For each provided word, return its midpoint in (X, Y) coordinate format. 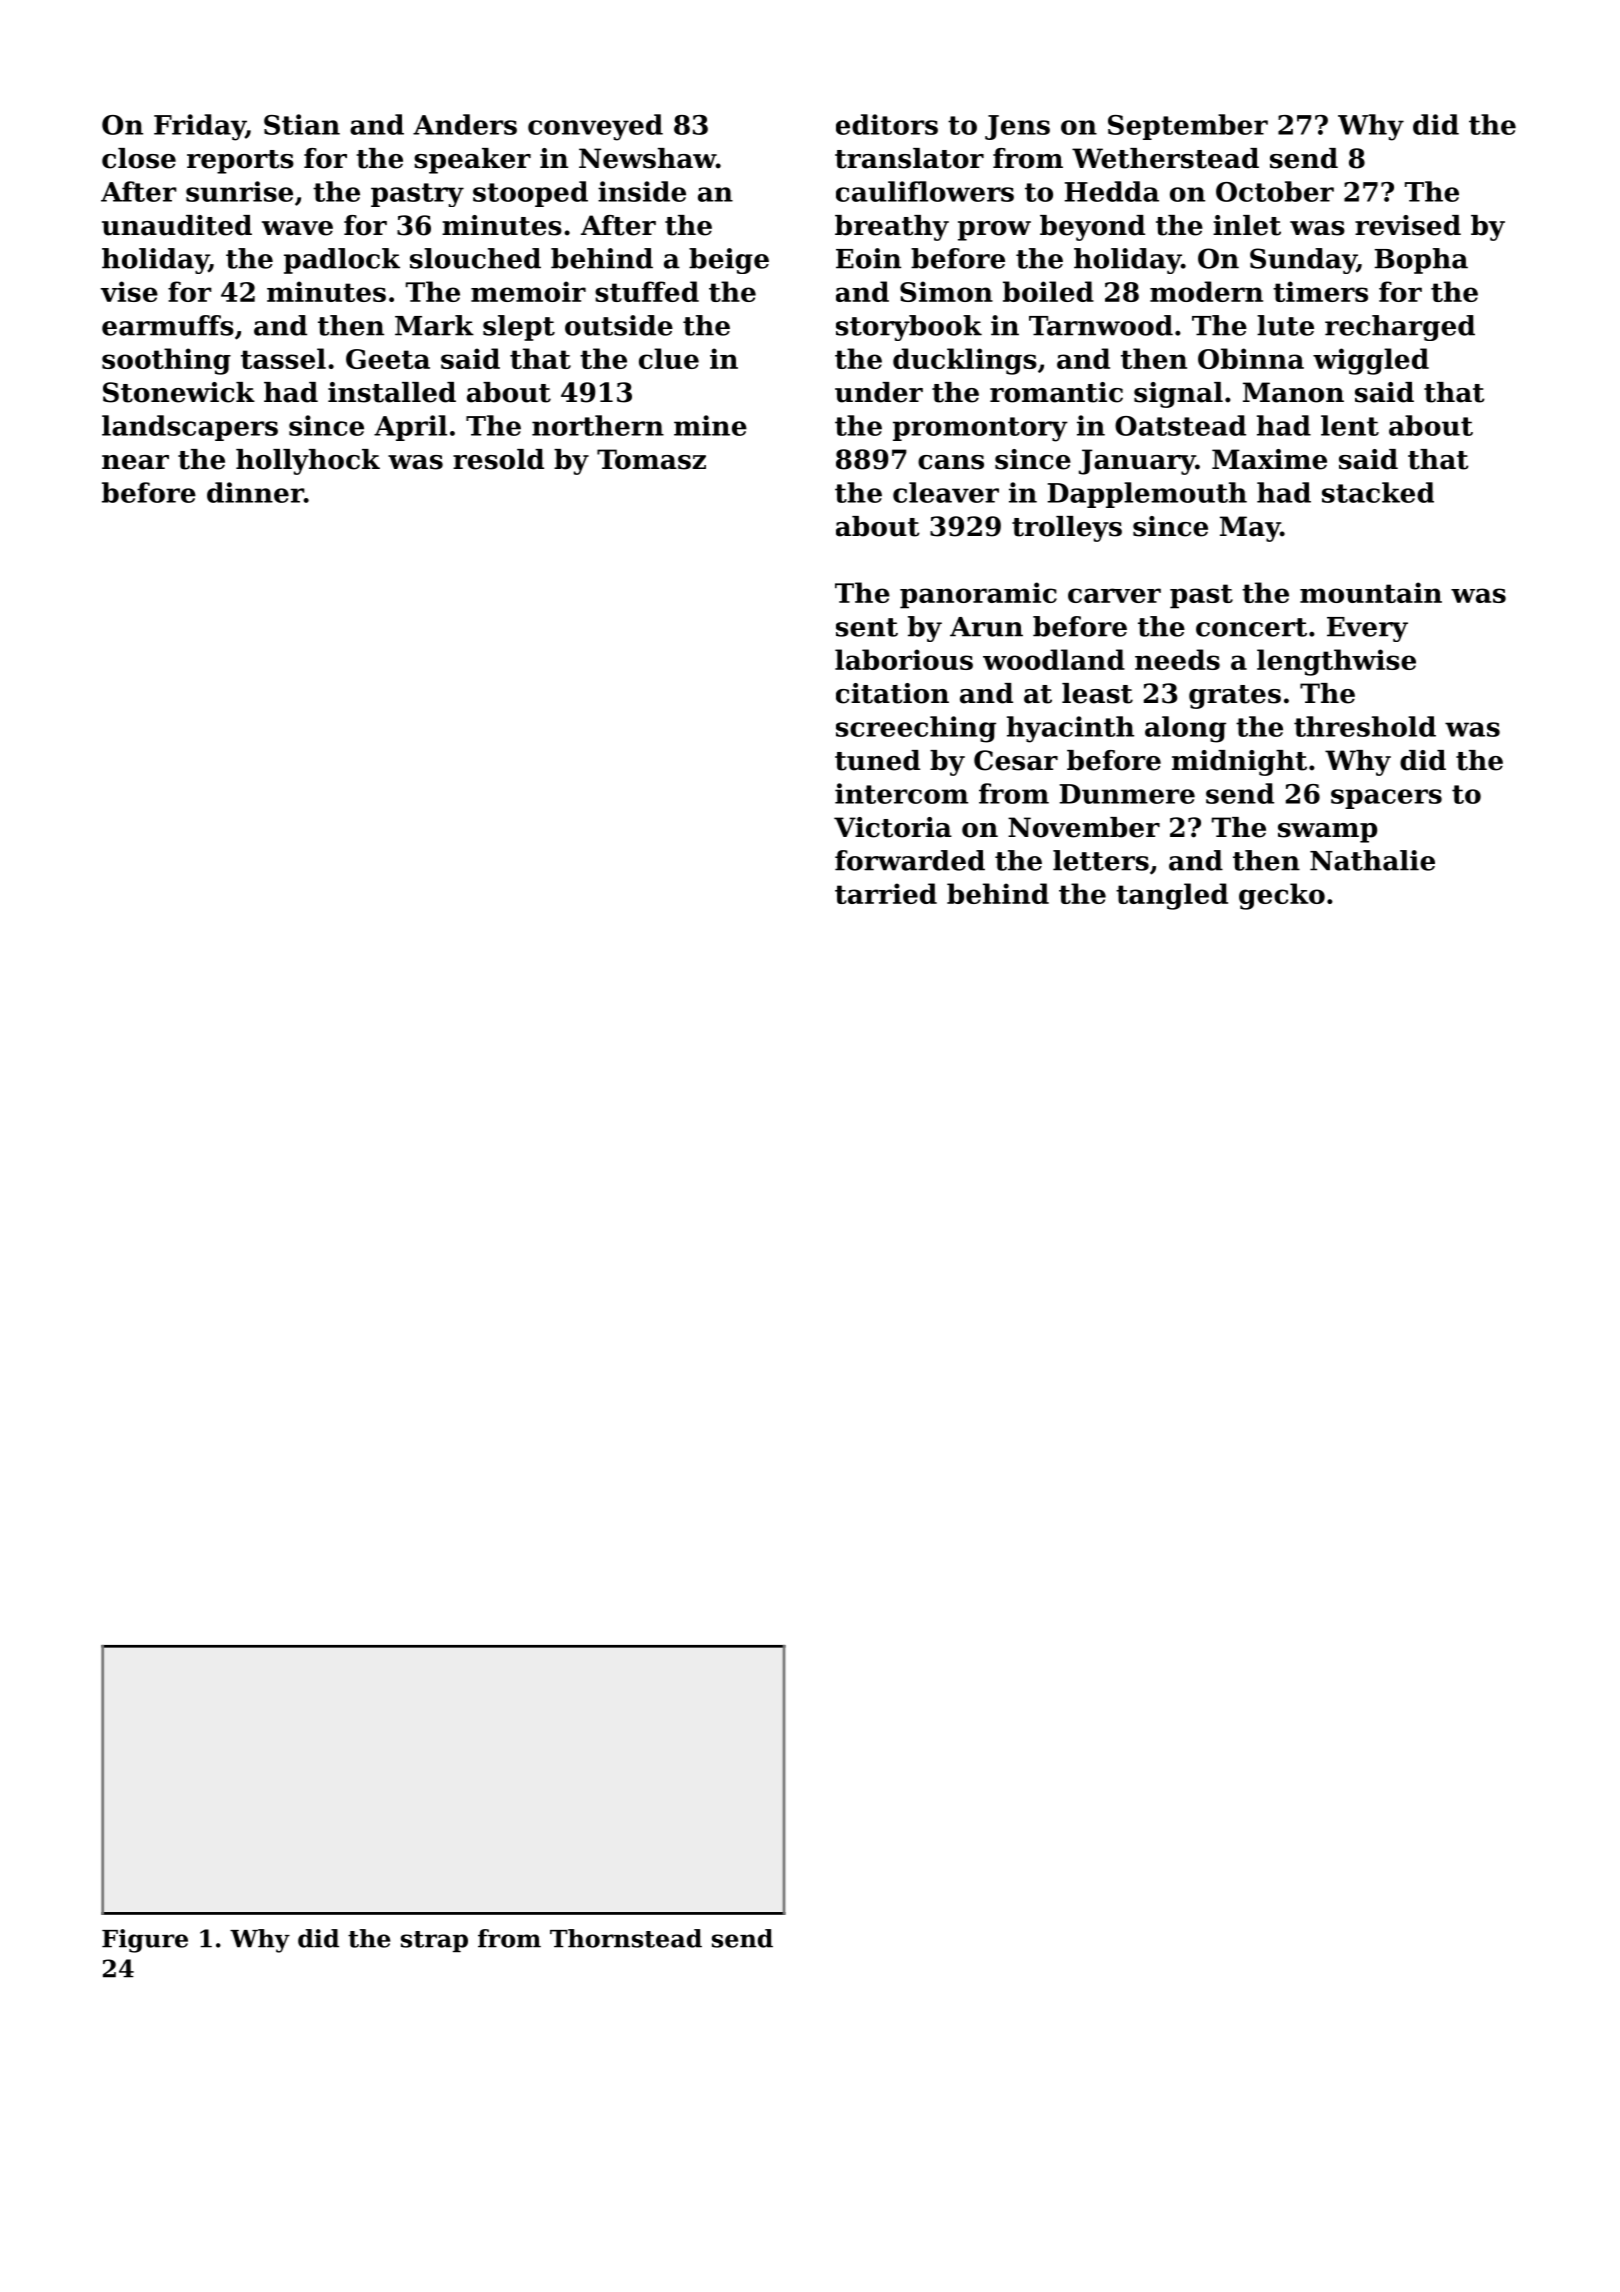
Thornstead (626, 1938)
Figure (145, 1941)
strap (434, 1941)
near (135, 462)
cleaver (946, 492)
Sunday (1303, 261)
